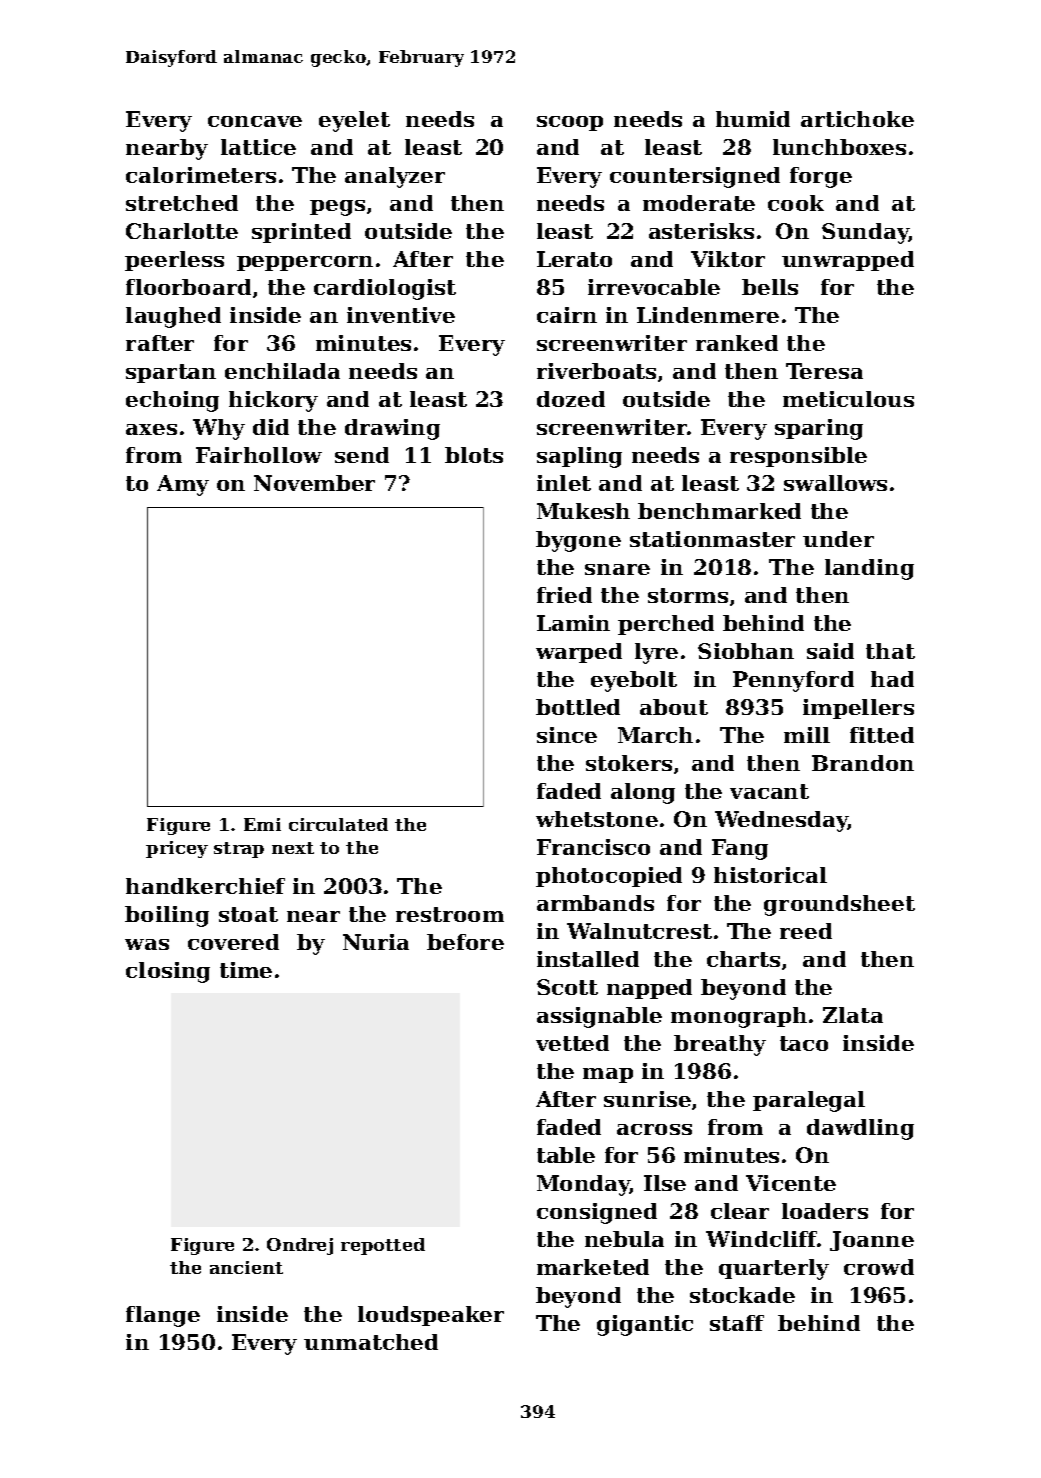 The image size is (1041, 1478). What do you see at coordinates (163, 1316) in the screenshot?
I see `flange` at bounding box center [163, 1316].
